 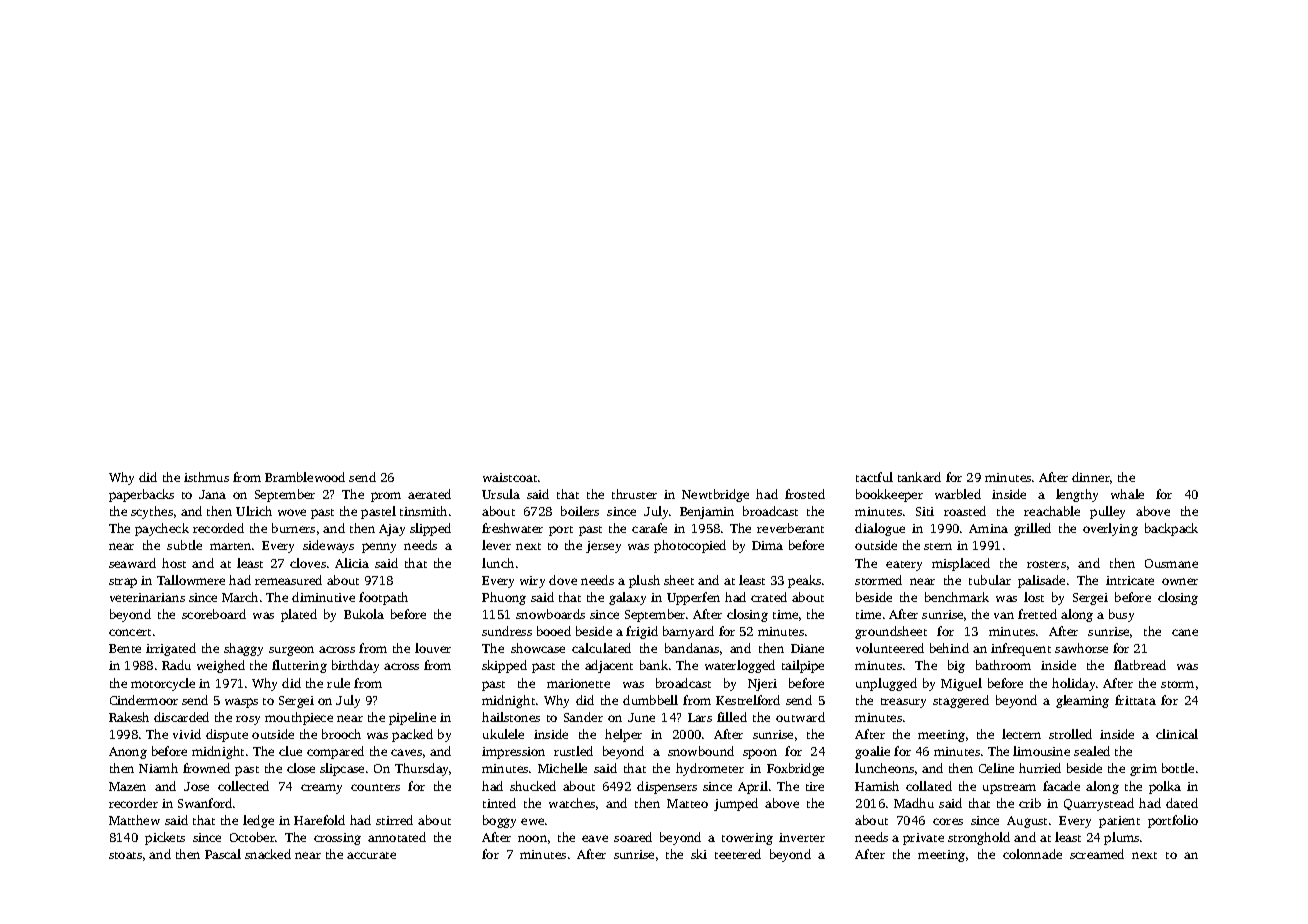 What do you see at coordinates (125, 855) in the screenshot?
I see `stoats` at bounding box center [125, 855].
